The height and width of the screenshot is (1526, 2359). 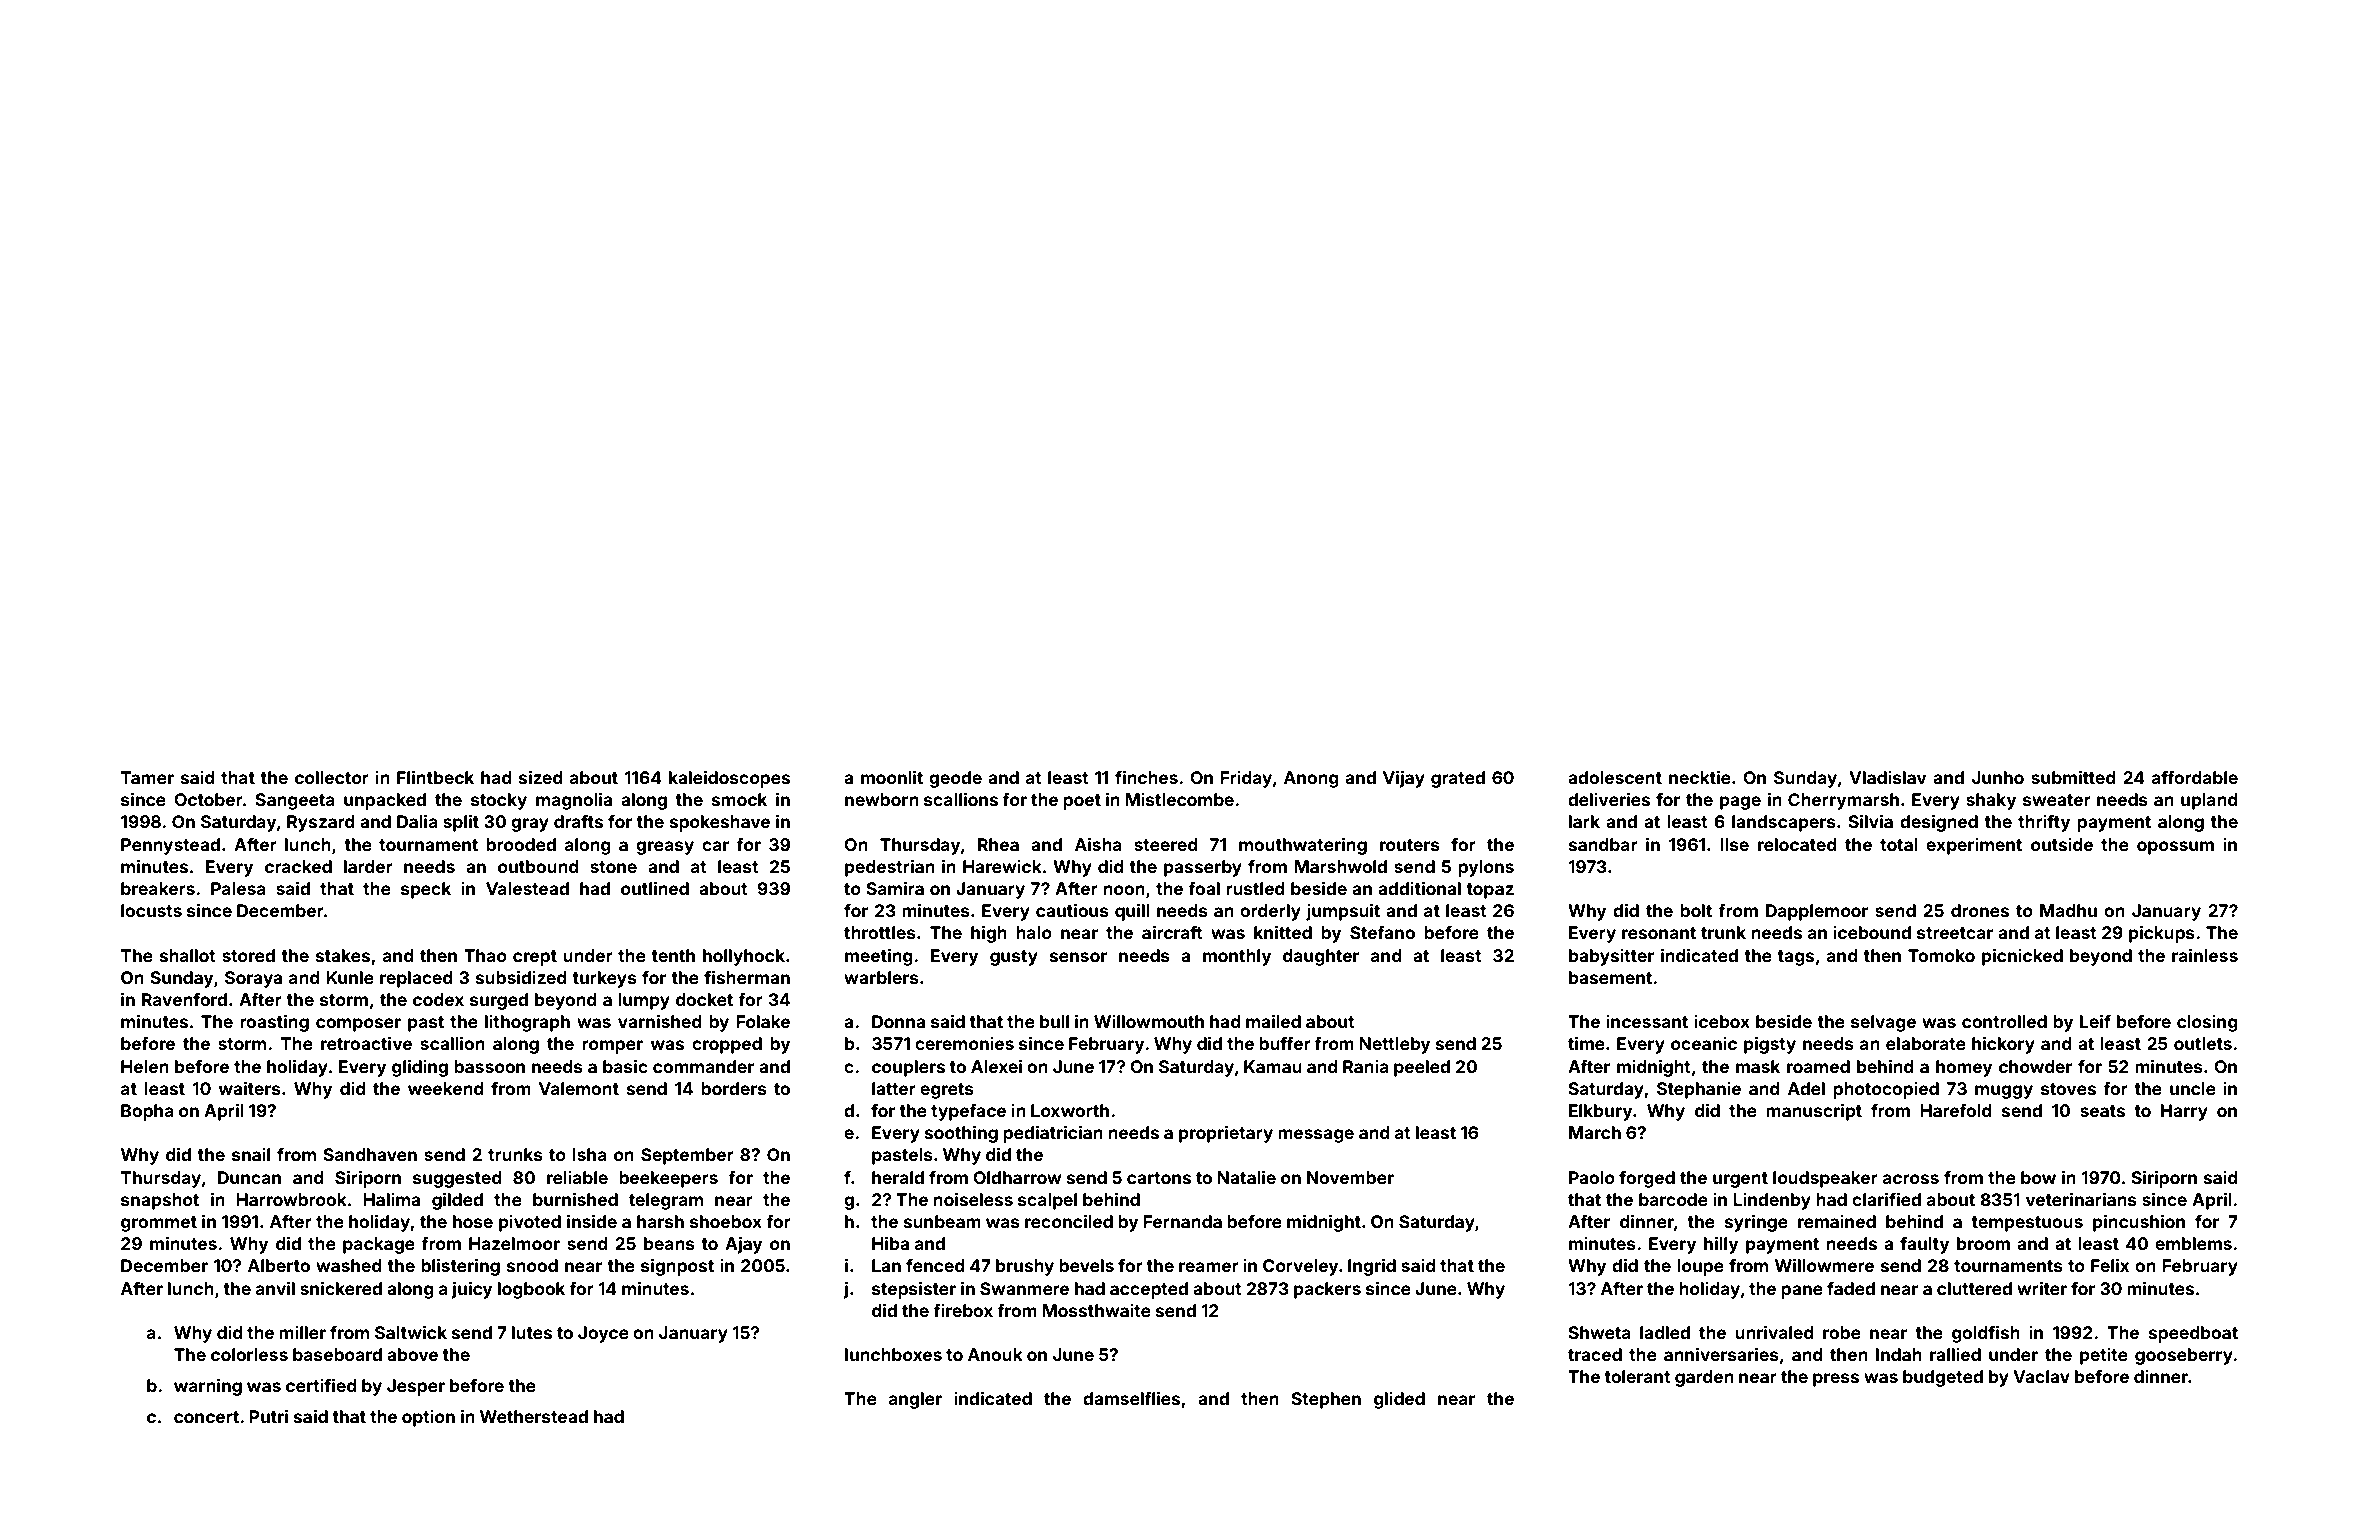 I want to click on certified, so click(x=321, y=1385).
